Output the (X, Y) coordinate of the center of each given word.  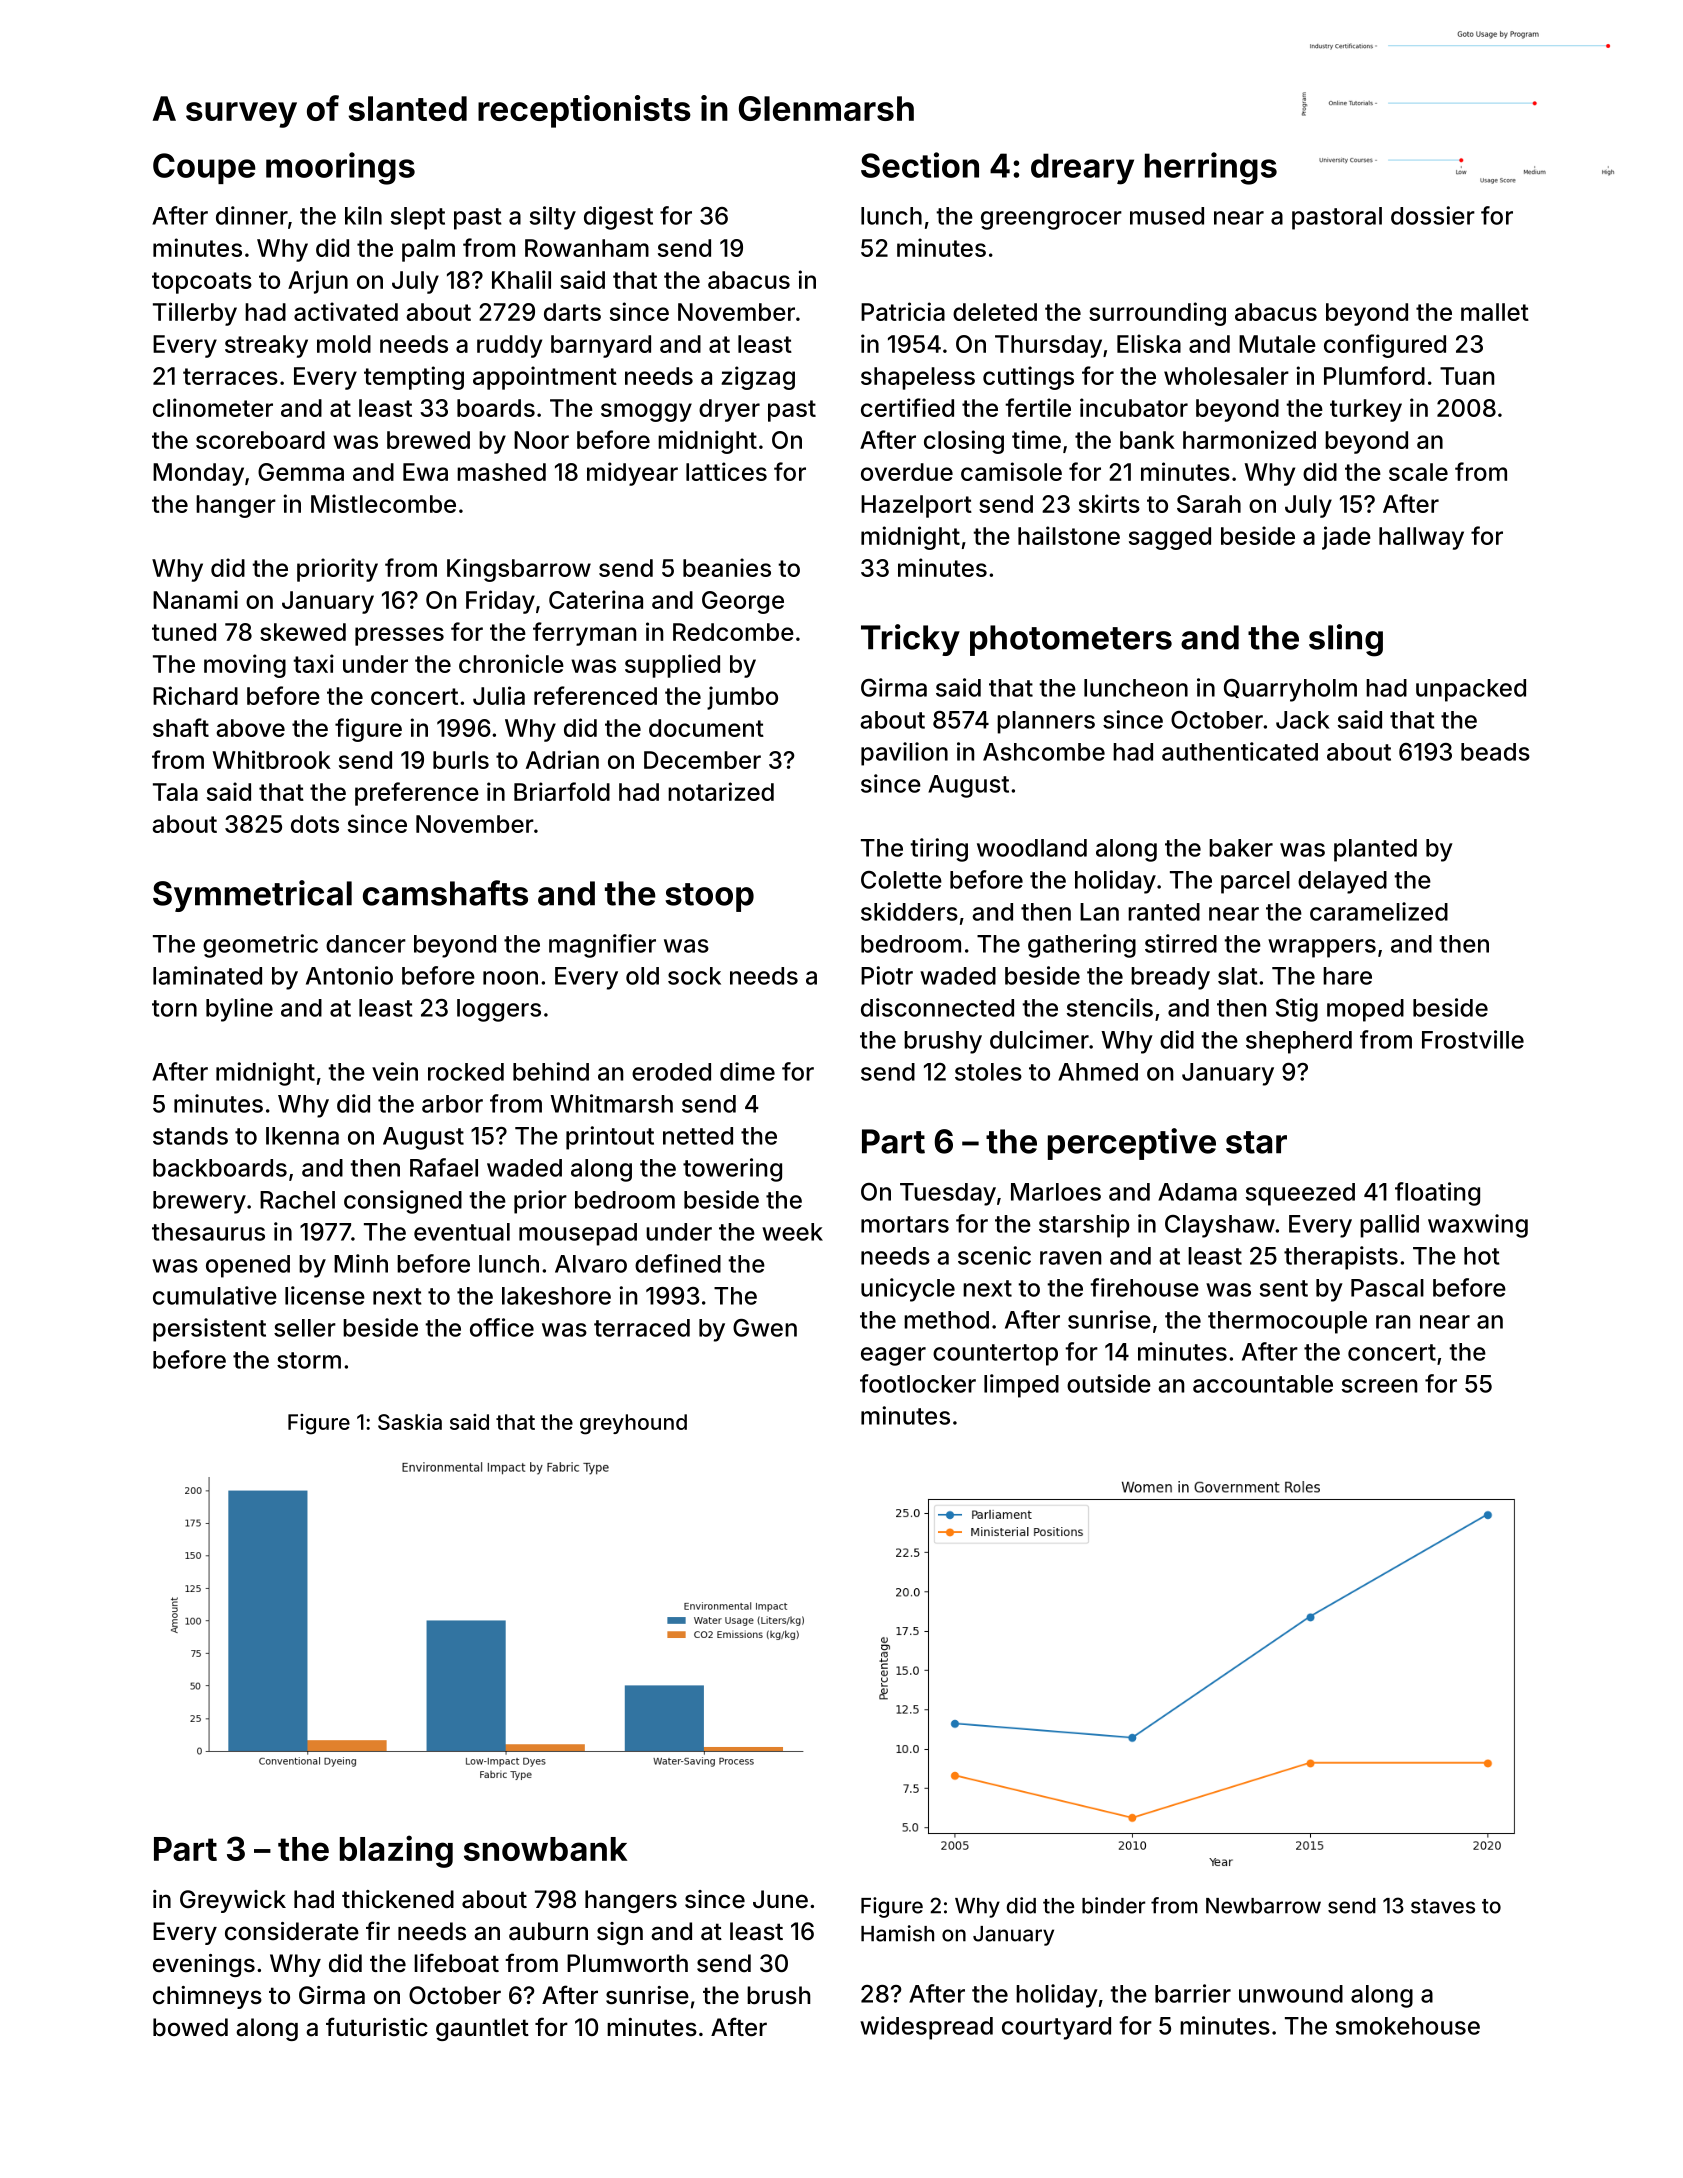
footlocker (918, 1383)
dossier (1433, 215)
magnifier (602, 946)
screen (1379, 1386)
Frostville (1473, 1039)
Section (920, 165)
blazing (396, 1851)
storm (309, 1360)
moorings (340, 168)
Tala (175, 792)
